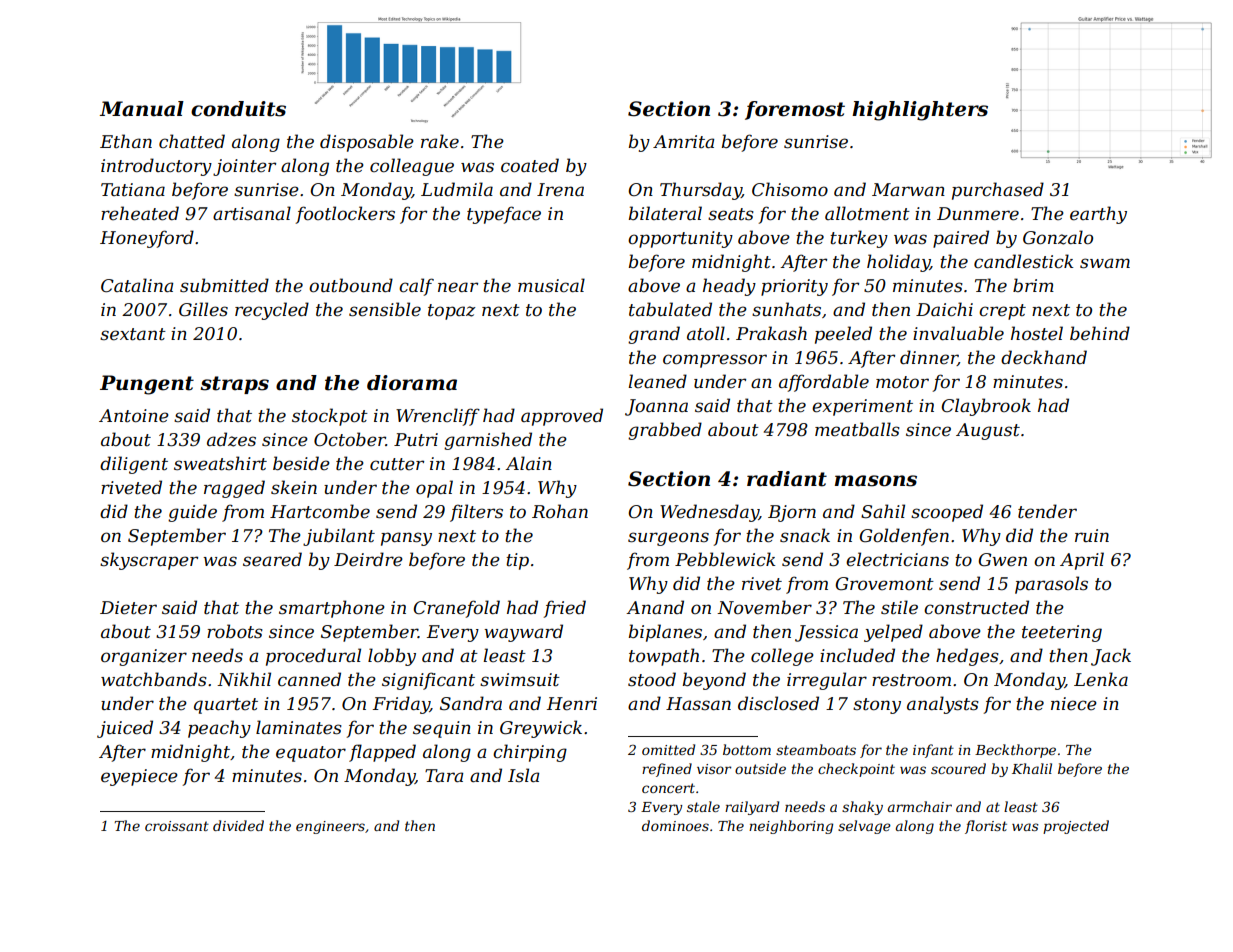  Describe the element at coordinates (703, 806) in the screenshot. I see `stale` at that location.
